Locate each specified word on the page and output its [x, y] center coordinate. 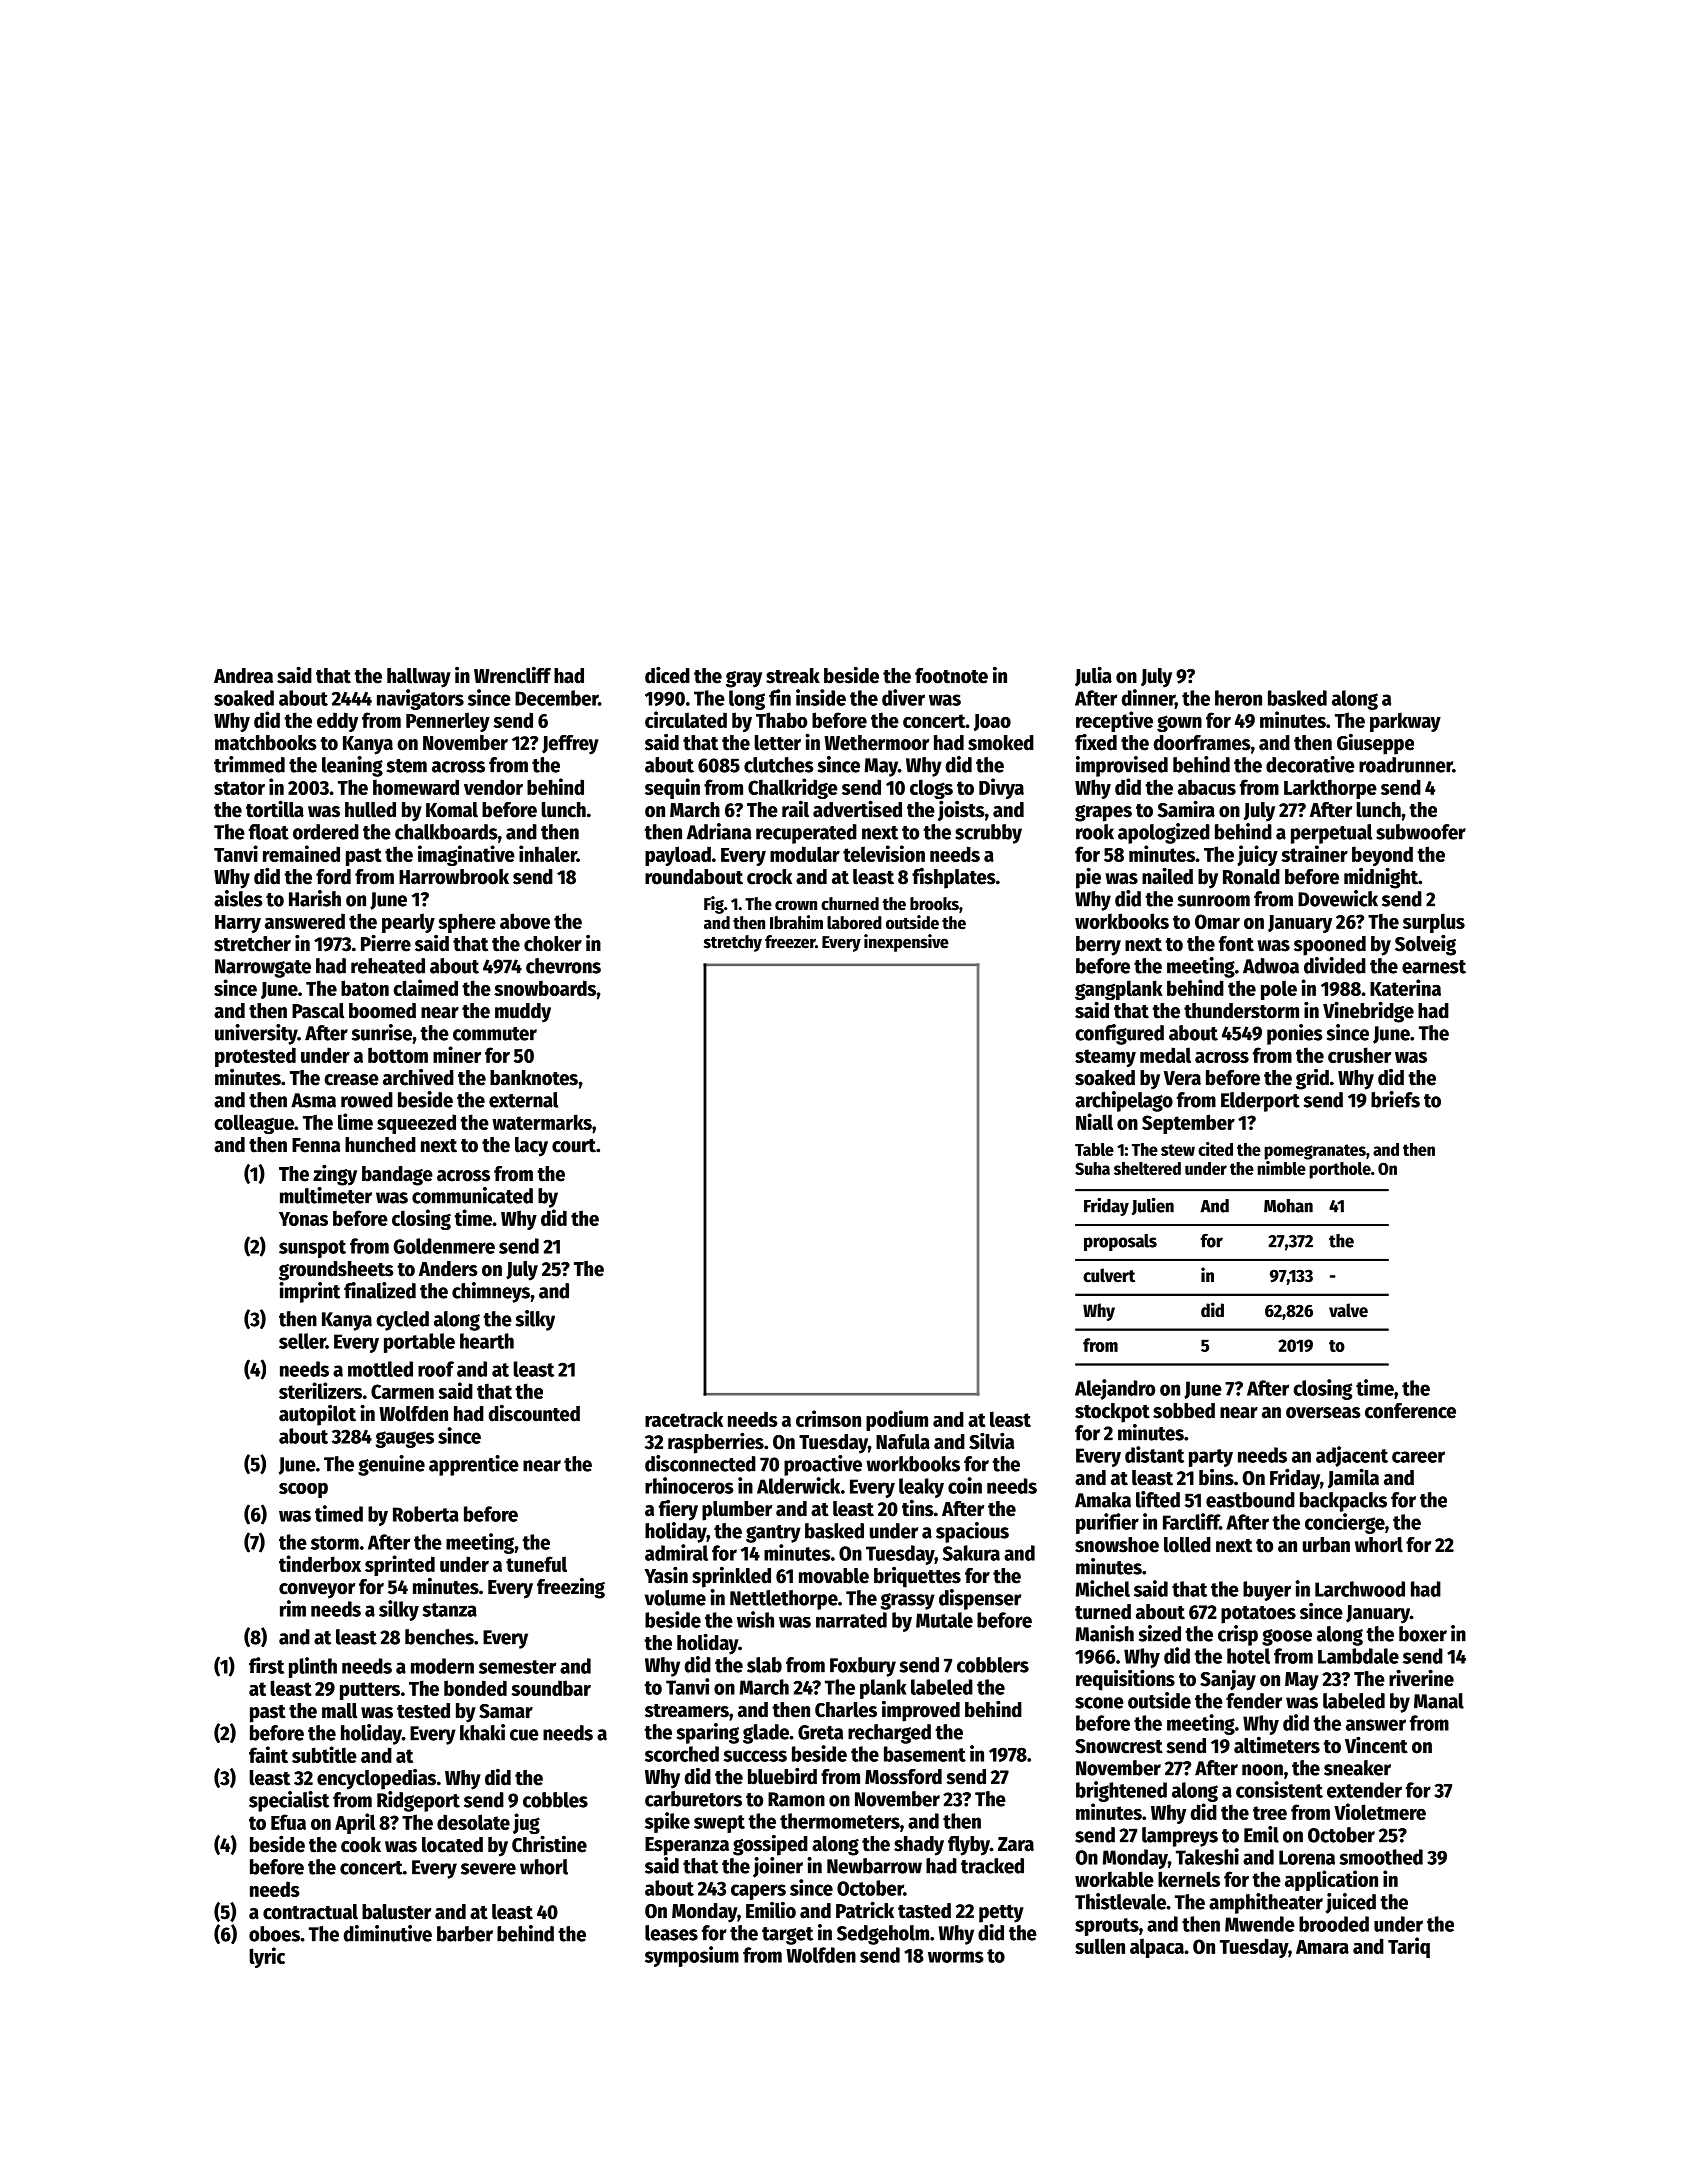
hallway [419, 678]
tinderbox [320, 1563]
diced [667, 675]
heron [1238, 698]
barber [465, 1934]
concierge [1345, 1523]
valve [1348, 1310]
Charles [846, 1710]
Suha [1092, 1168]
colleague [254, 1124]
